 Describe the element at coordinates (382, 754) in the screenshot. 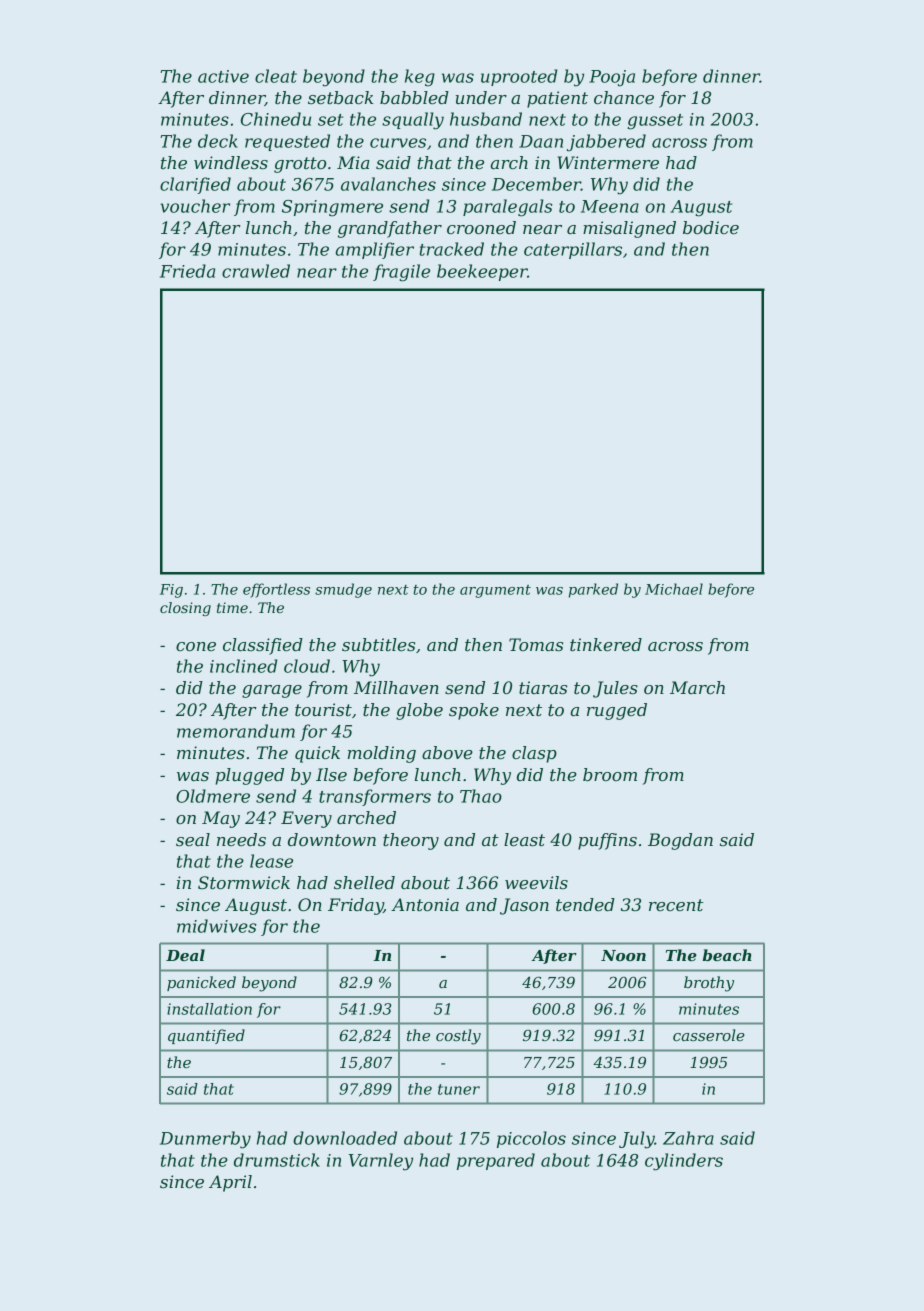

I see `molding` at that location.
